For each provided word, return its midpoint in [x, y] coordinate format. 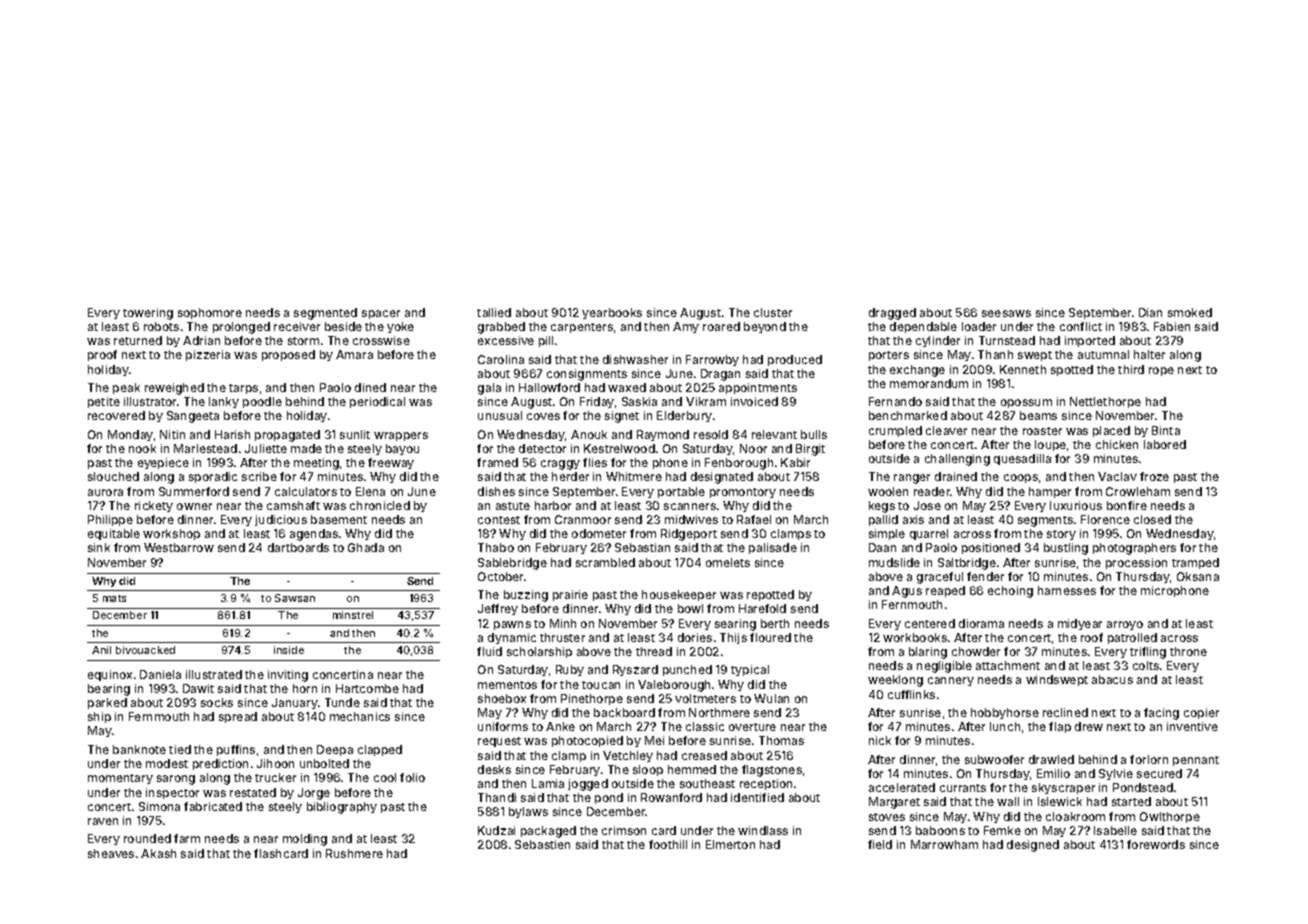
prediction [220, 764]
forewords [1156, 844]
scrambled [605, 562]
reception [766, 784]
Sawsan [295, 598]
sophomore [210, 313]
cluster [773, 312]
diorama [981, 623]
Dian [1150, 312]
